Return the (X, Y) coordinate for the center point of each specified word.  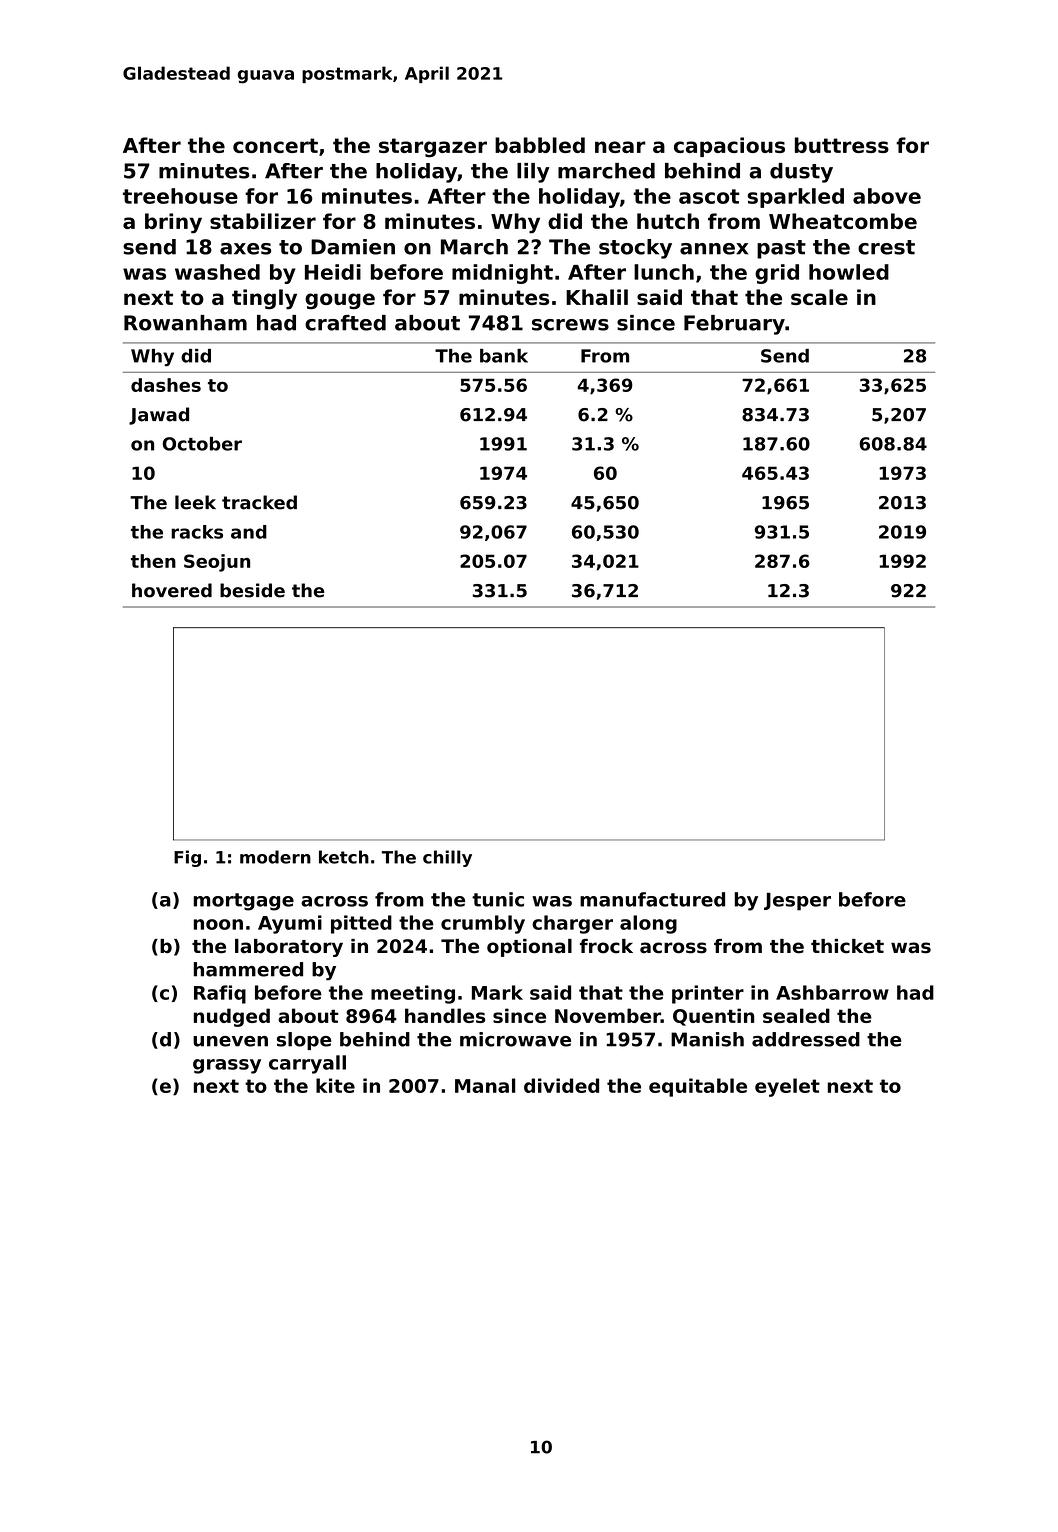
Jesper (797, 901)
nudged (232, 1017)
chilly (447, 858)
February (734, 325)
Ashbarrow (832, 992)
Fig (187, 858)
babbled (540, 145)
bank (504, 356)
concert (275, 145)
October (202, 444)
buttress (842, 145)
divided (561, 1085)
